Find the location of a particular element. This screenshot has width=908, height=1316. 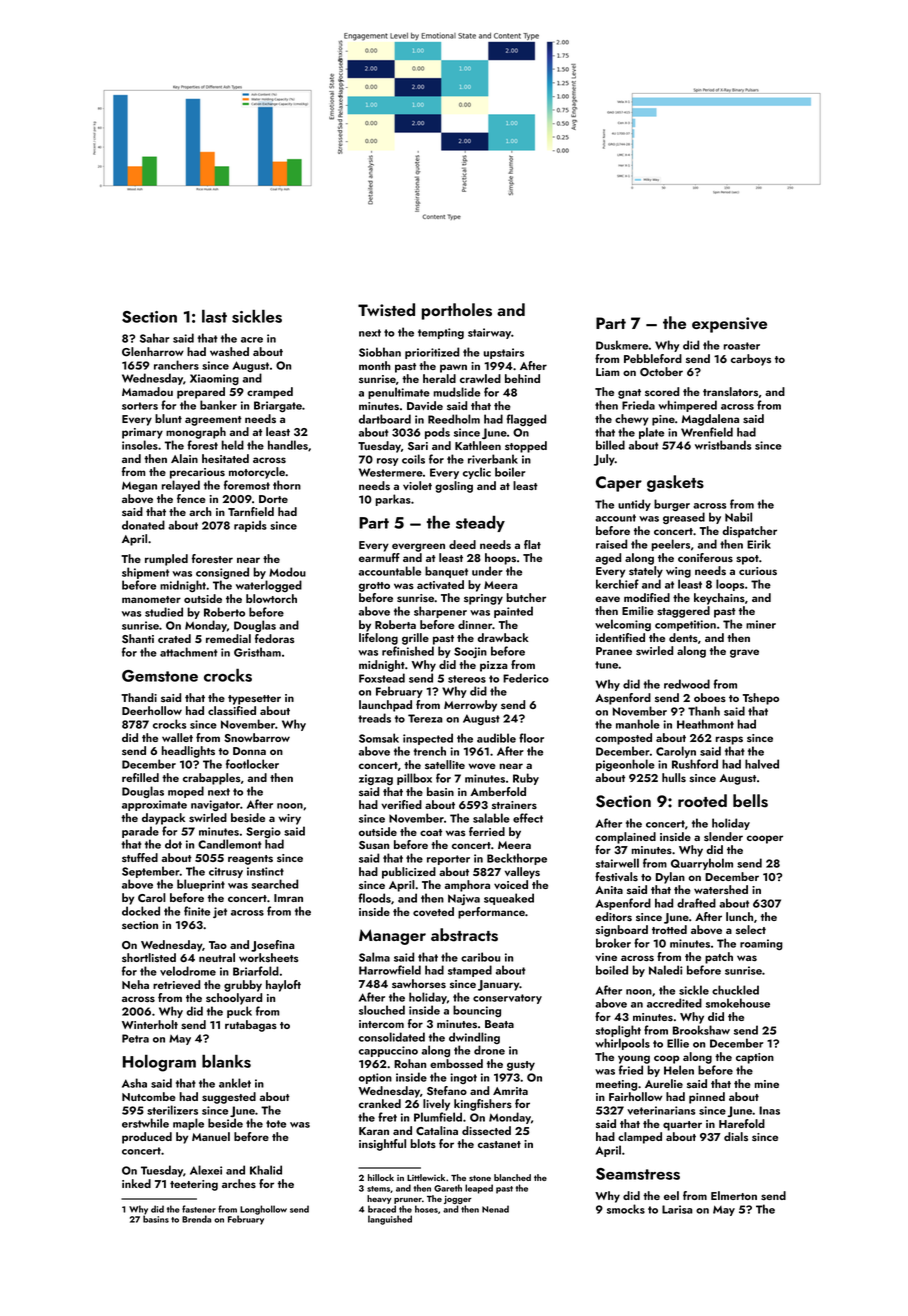

stairwell is located at coordinates (617, 863).
